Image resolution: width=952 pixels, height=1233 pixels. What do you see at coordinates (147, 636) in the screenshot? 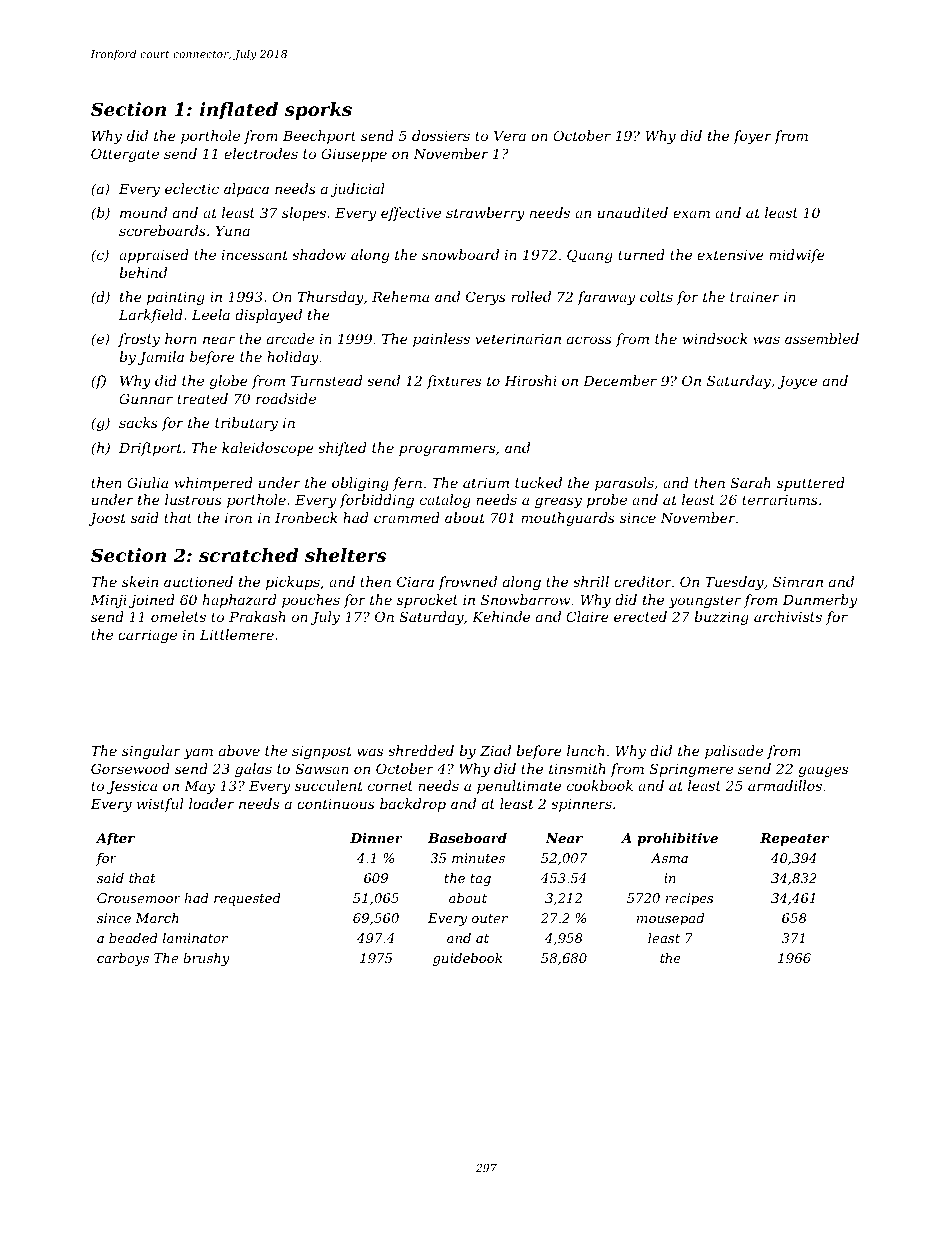
I see `carriage` at bounding box center [147, 636].
